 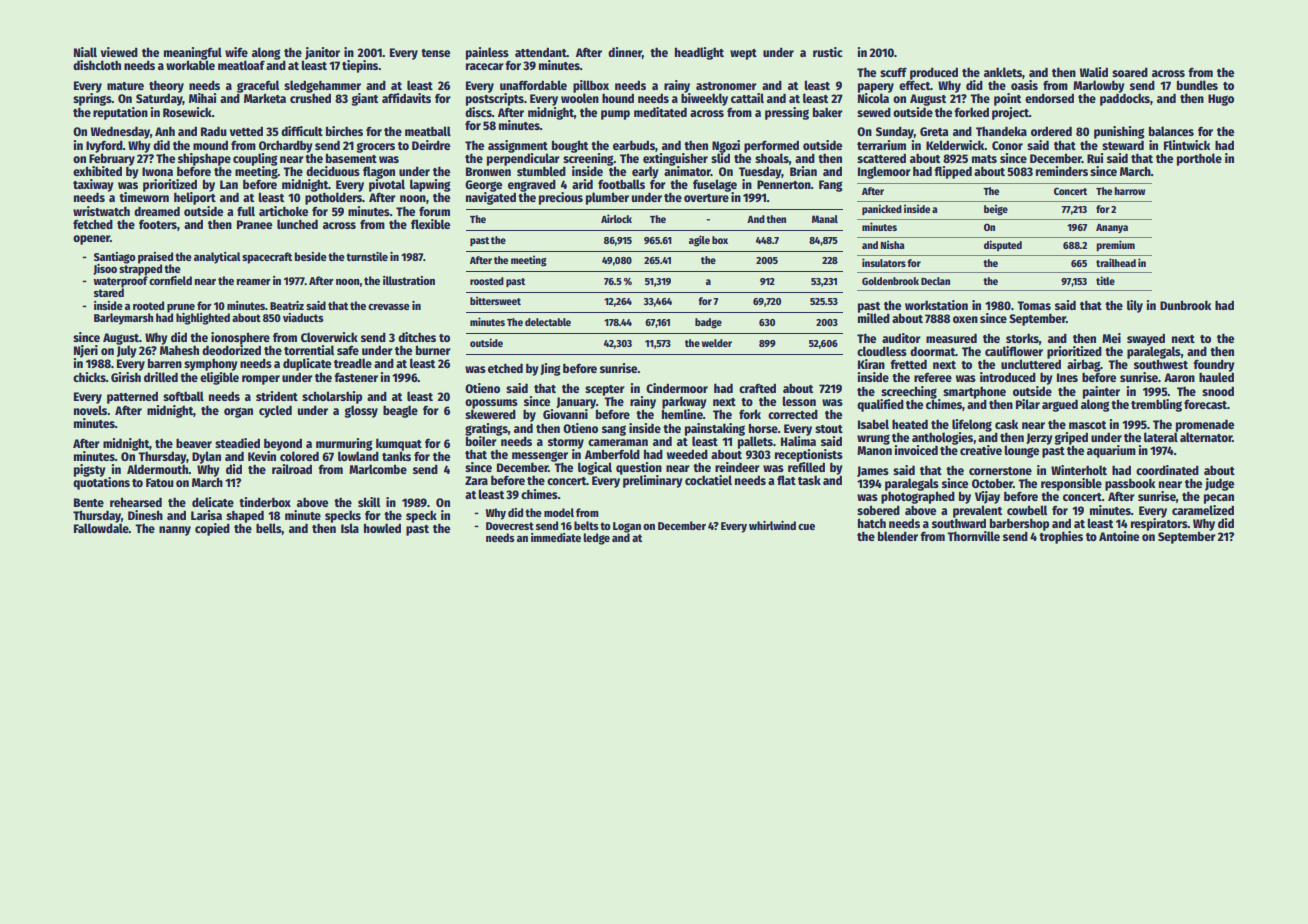 What do you see at coordinates (675, 159) in the image?
I see `extinguisher` at bounding box center [675, 159].
